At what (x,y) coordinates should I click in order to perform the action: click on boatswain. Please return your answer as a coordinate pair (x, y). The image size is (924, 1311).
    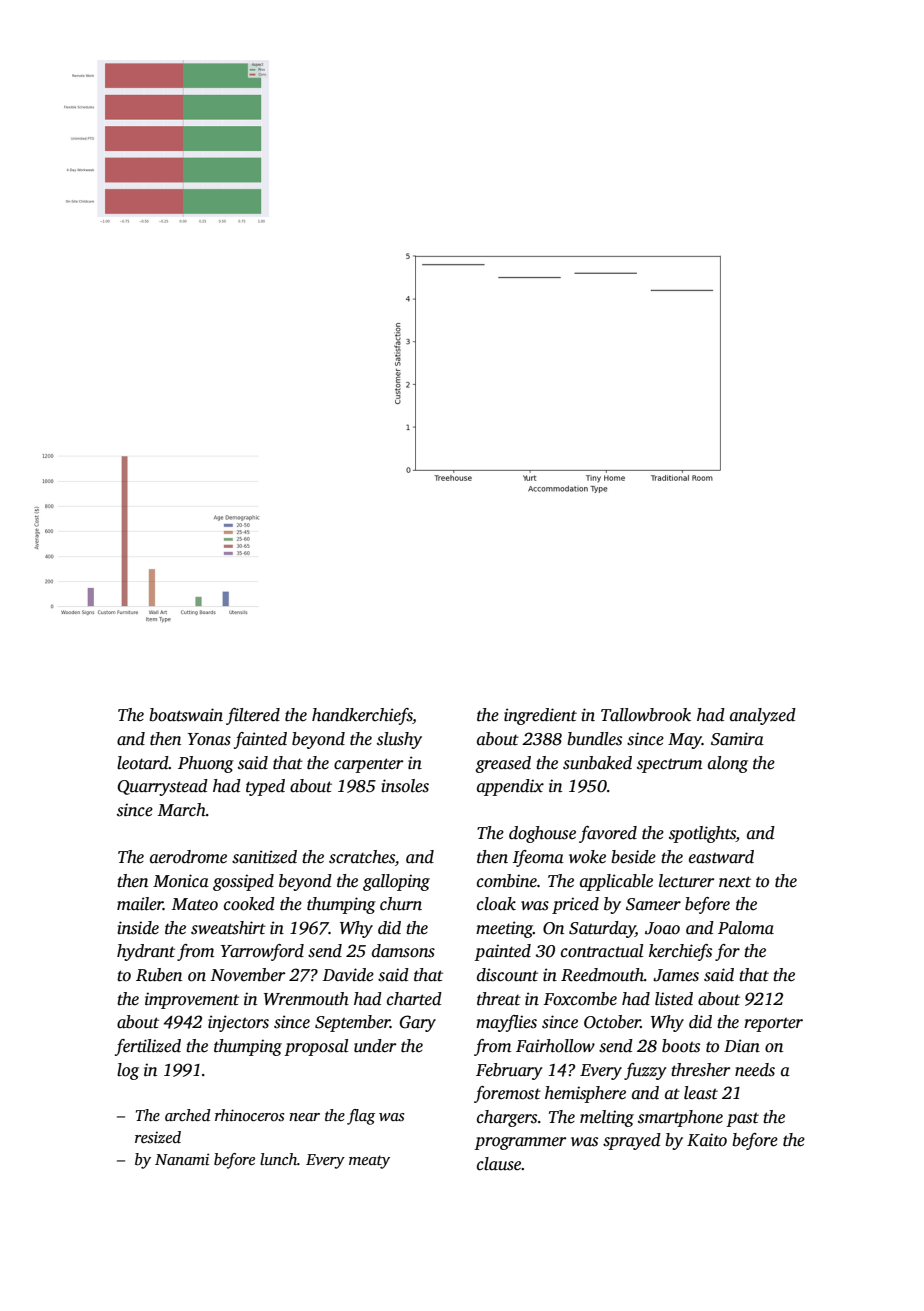
    Looking at the image, I should click on (186, 715).
